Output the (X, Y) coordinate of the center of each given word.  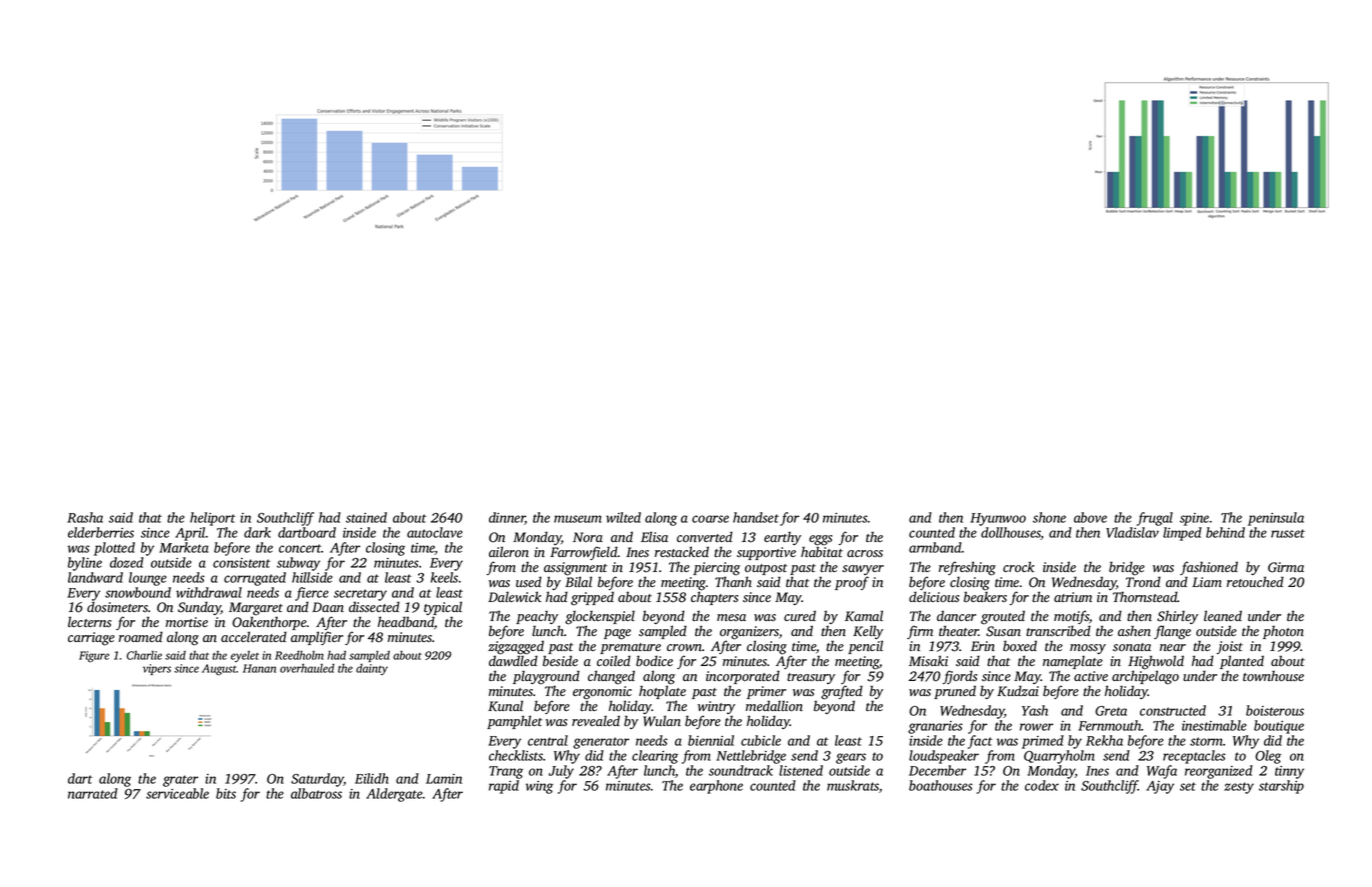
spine (1194, 519)
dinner (507, 518)
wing (539, 787)
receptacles (1194, 757)
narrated (93, 793)
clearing (655, 757)
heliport (212, 519)
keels (444, 577)
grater (180, 781)
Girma (1286, 567)
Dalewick (514, 596)
